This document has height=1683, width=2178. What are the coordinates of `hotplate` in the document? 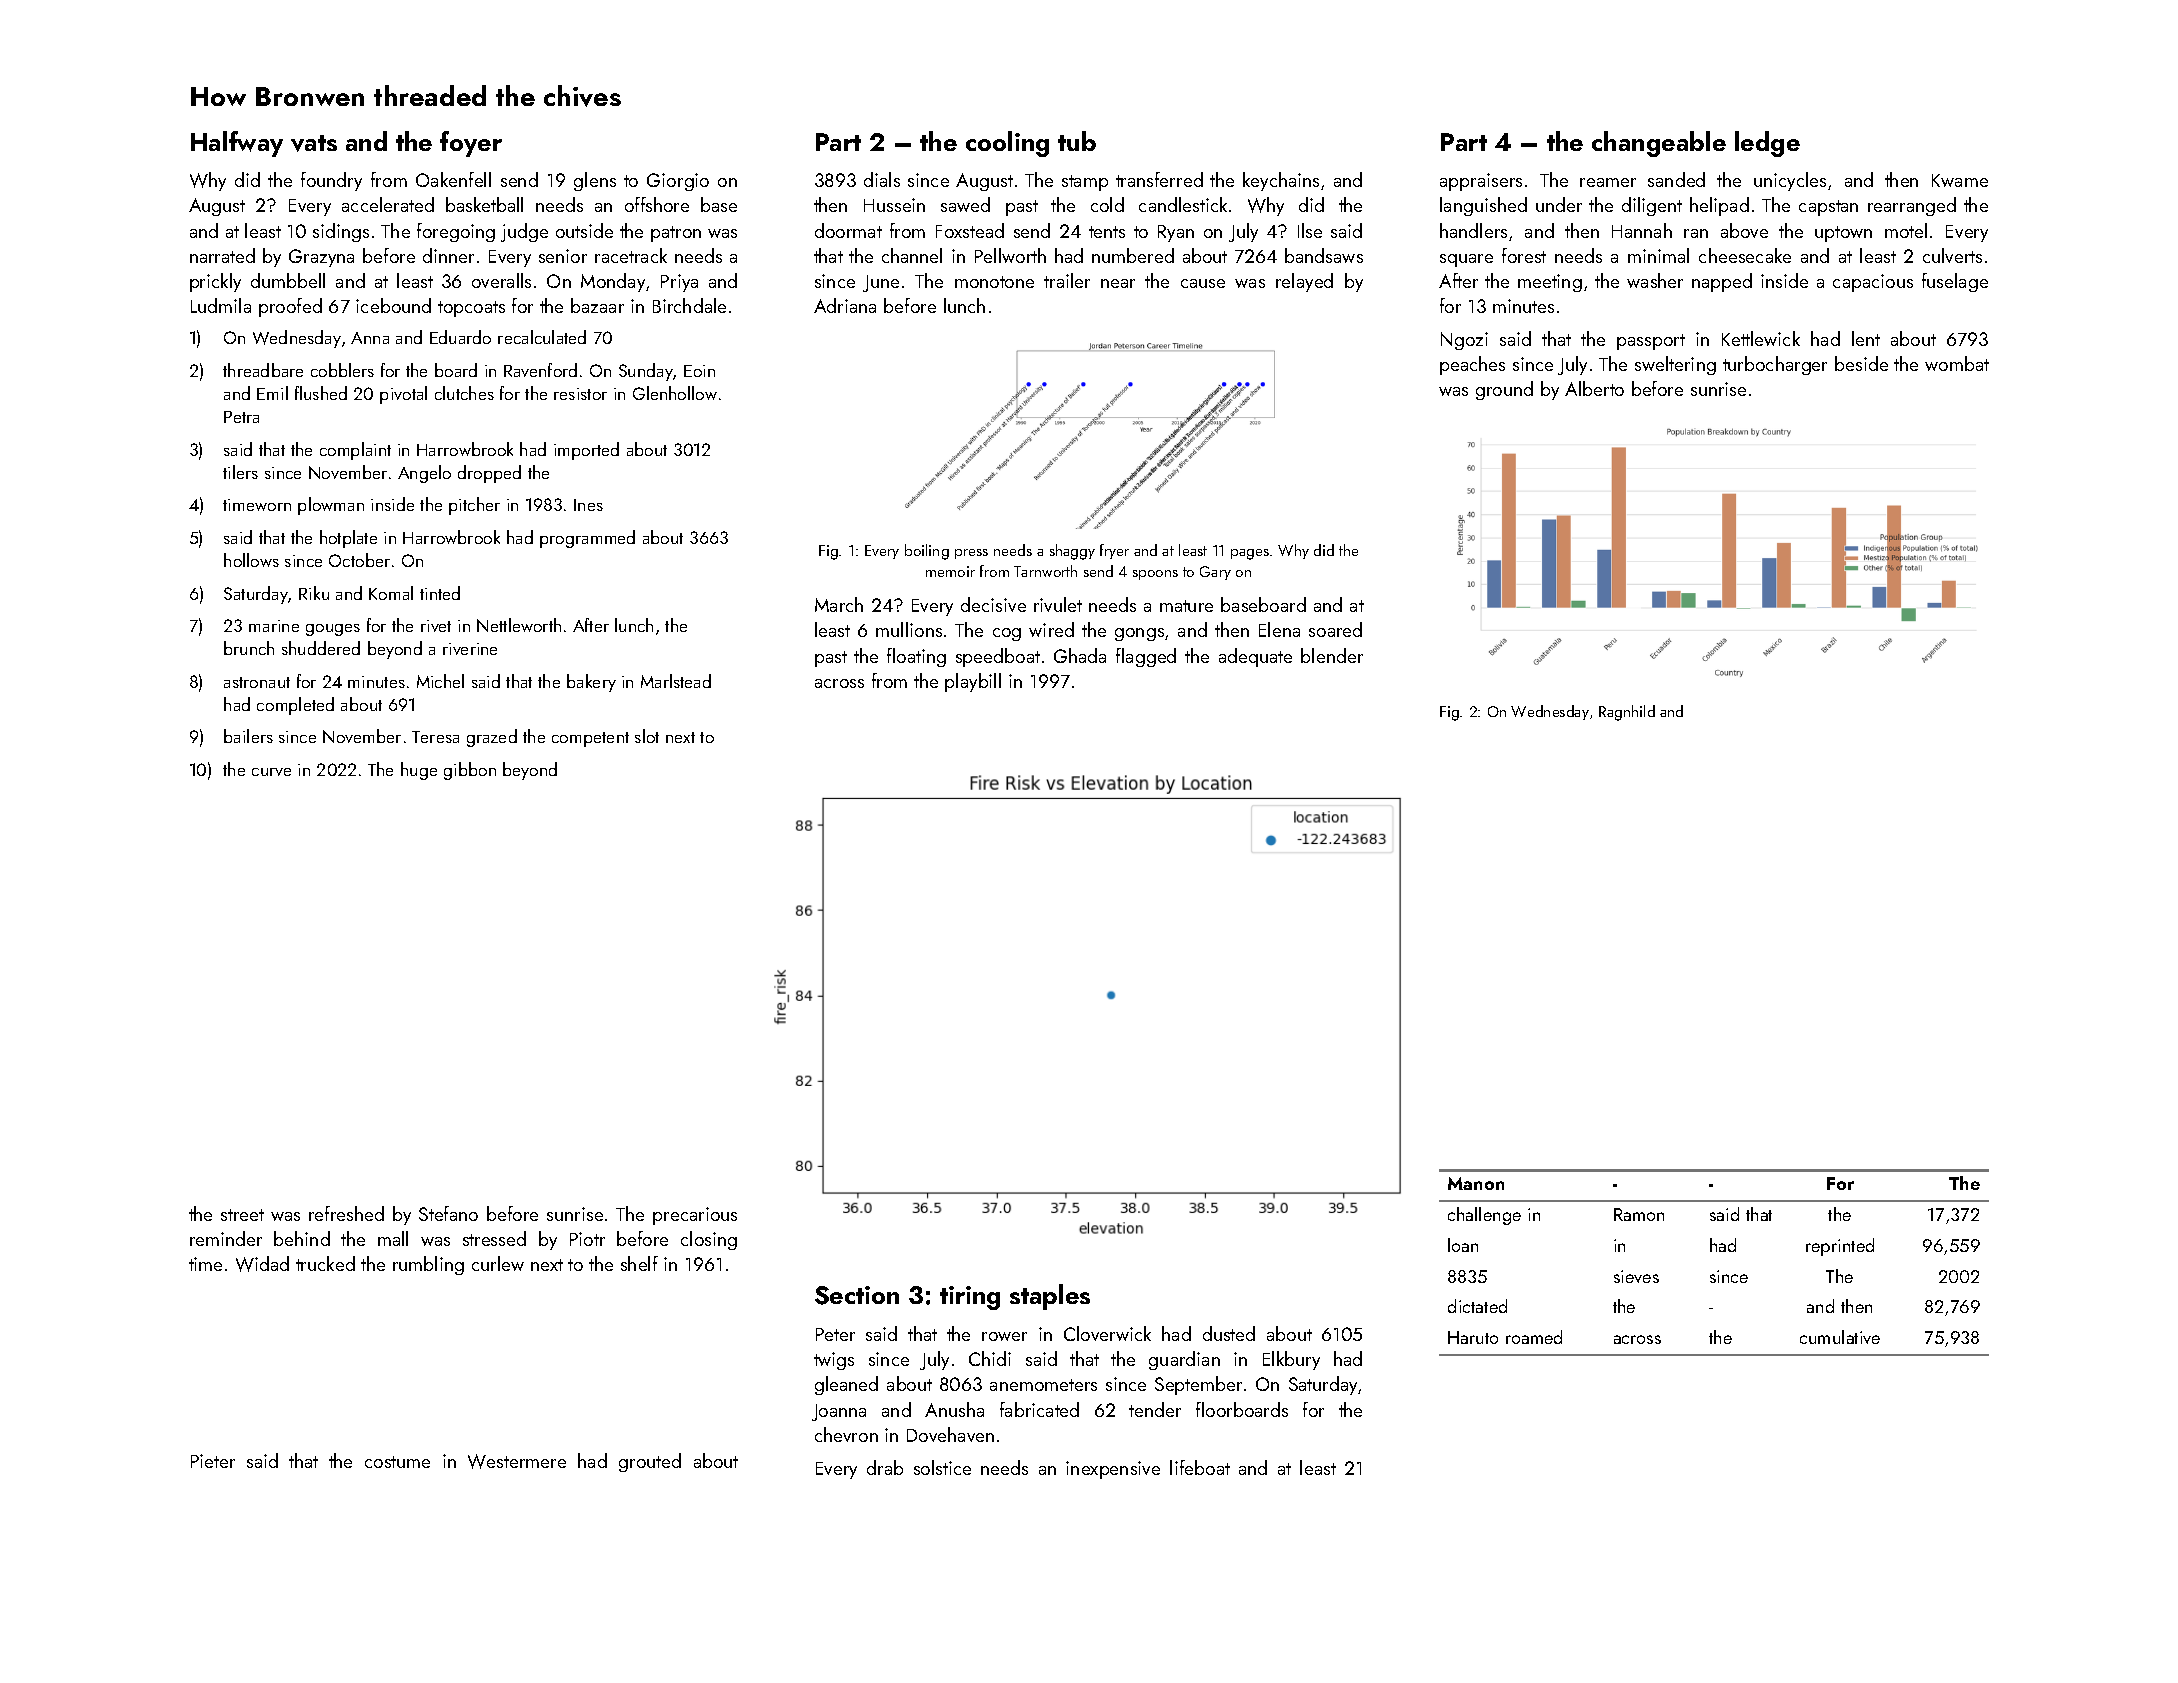 It's located at (348, 539).
